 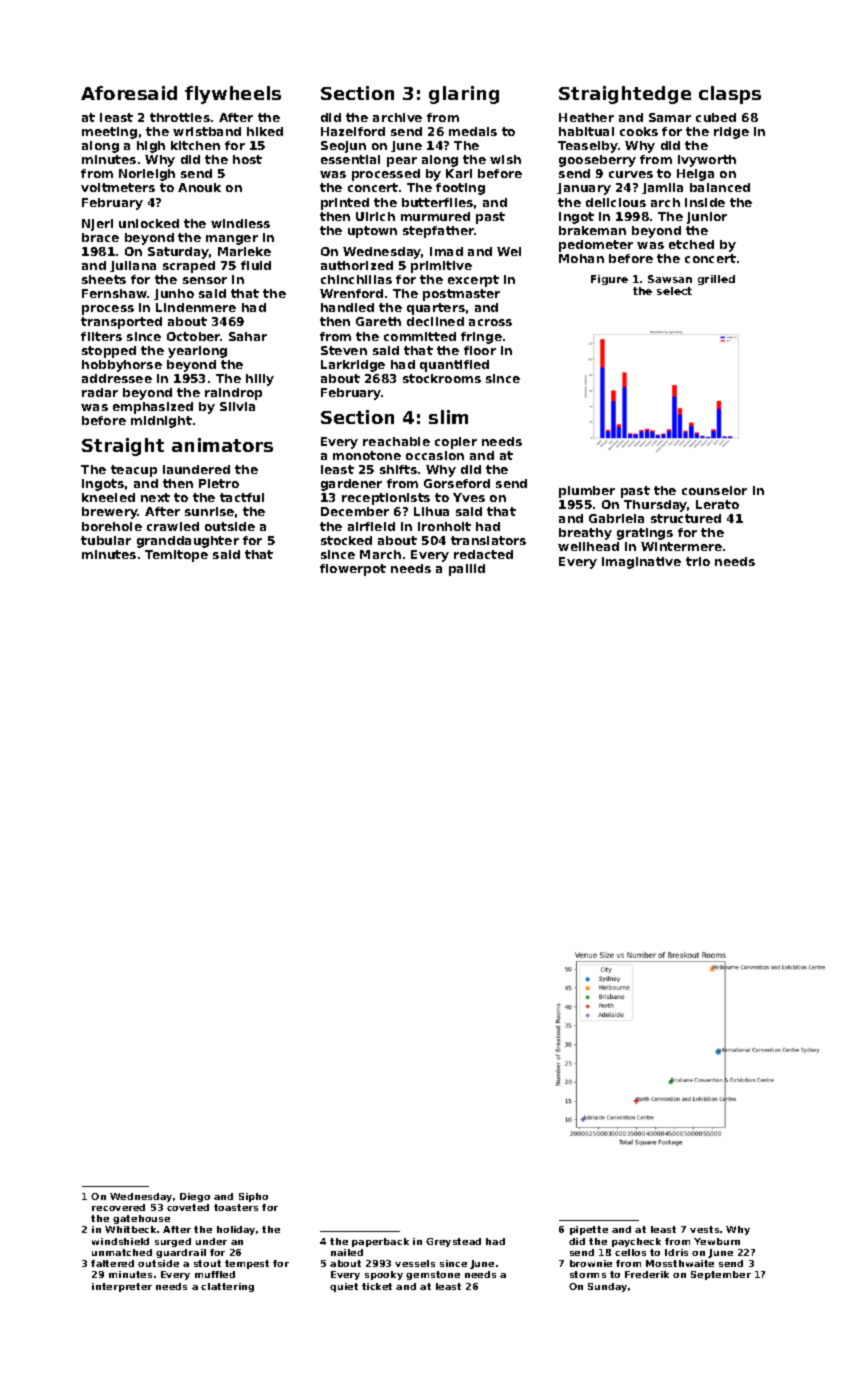 I want to click on Mossthwaite, so click(x=680, y=1263).
